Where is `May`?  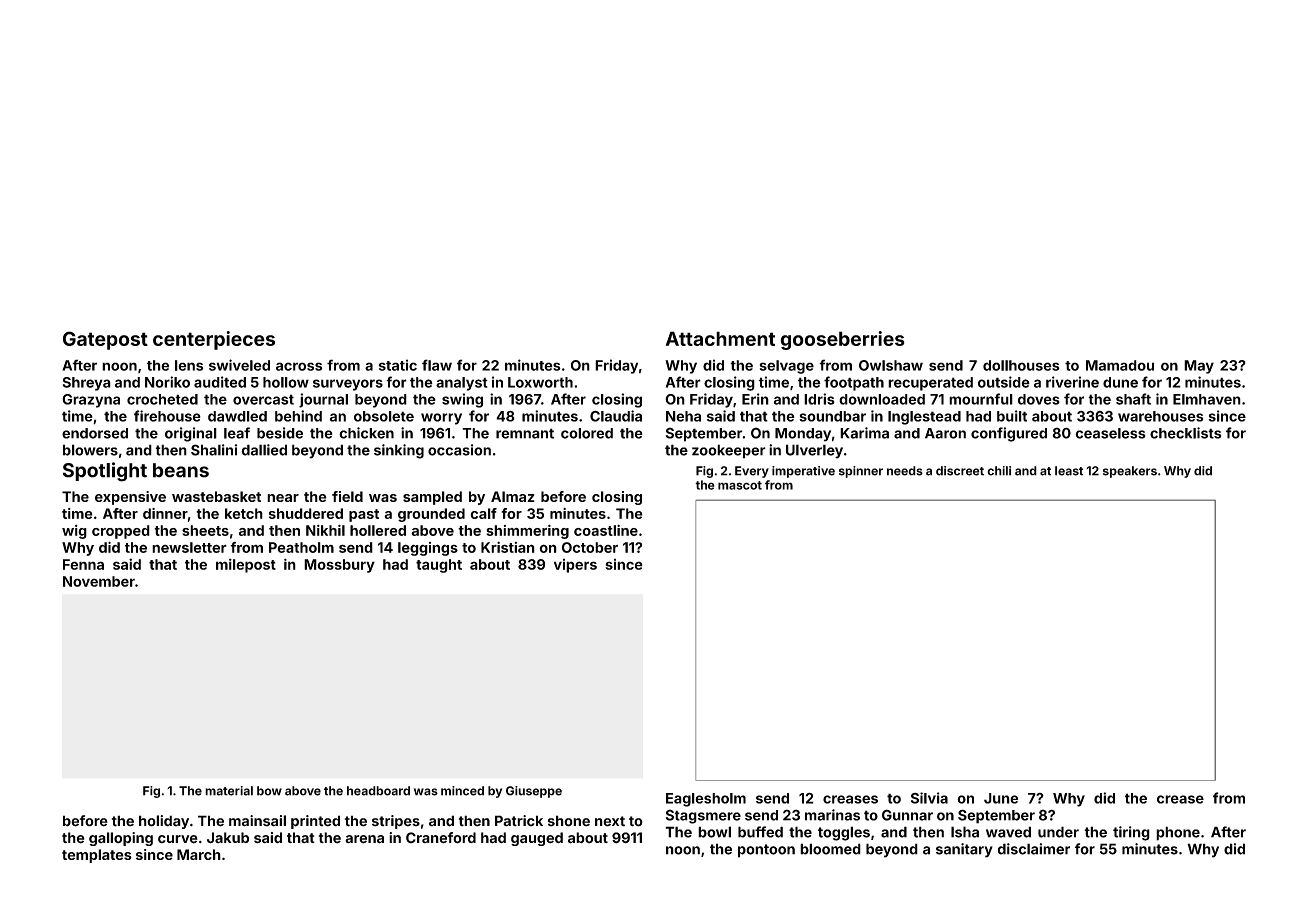
May is located at coordinates (1199, 367).
